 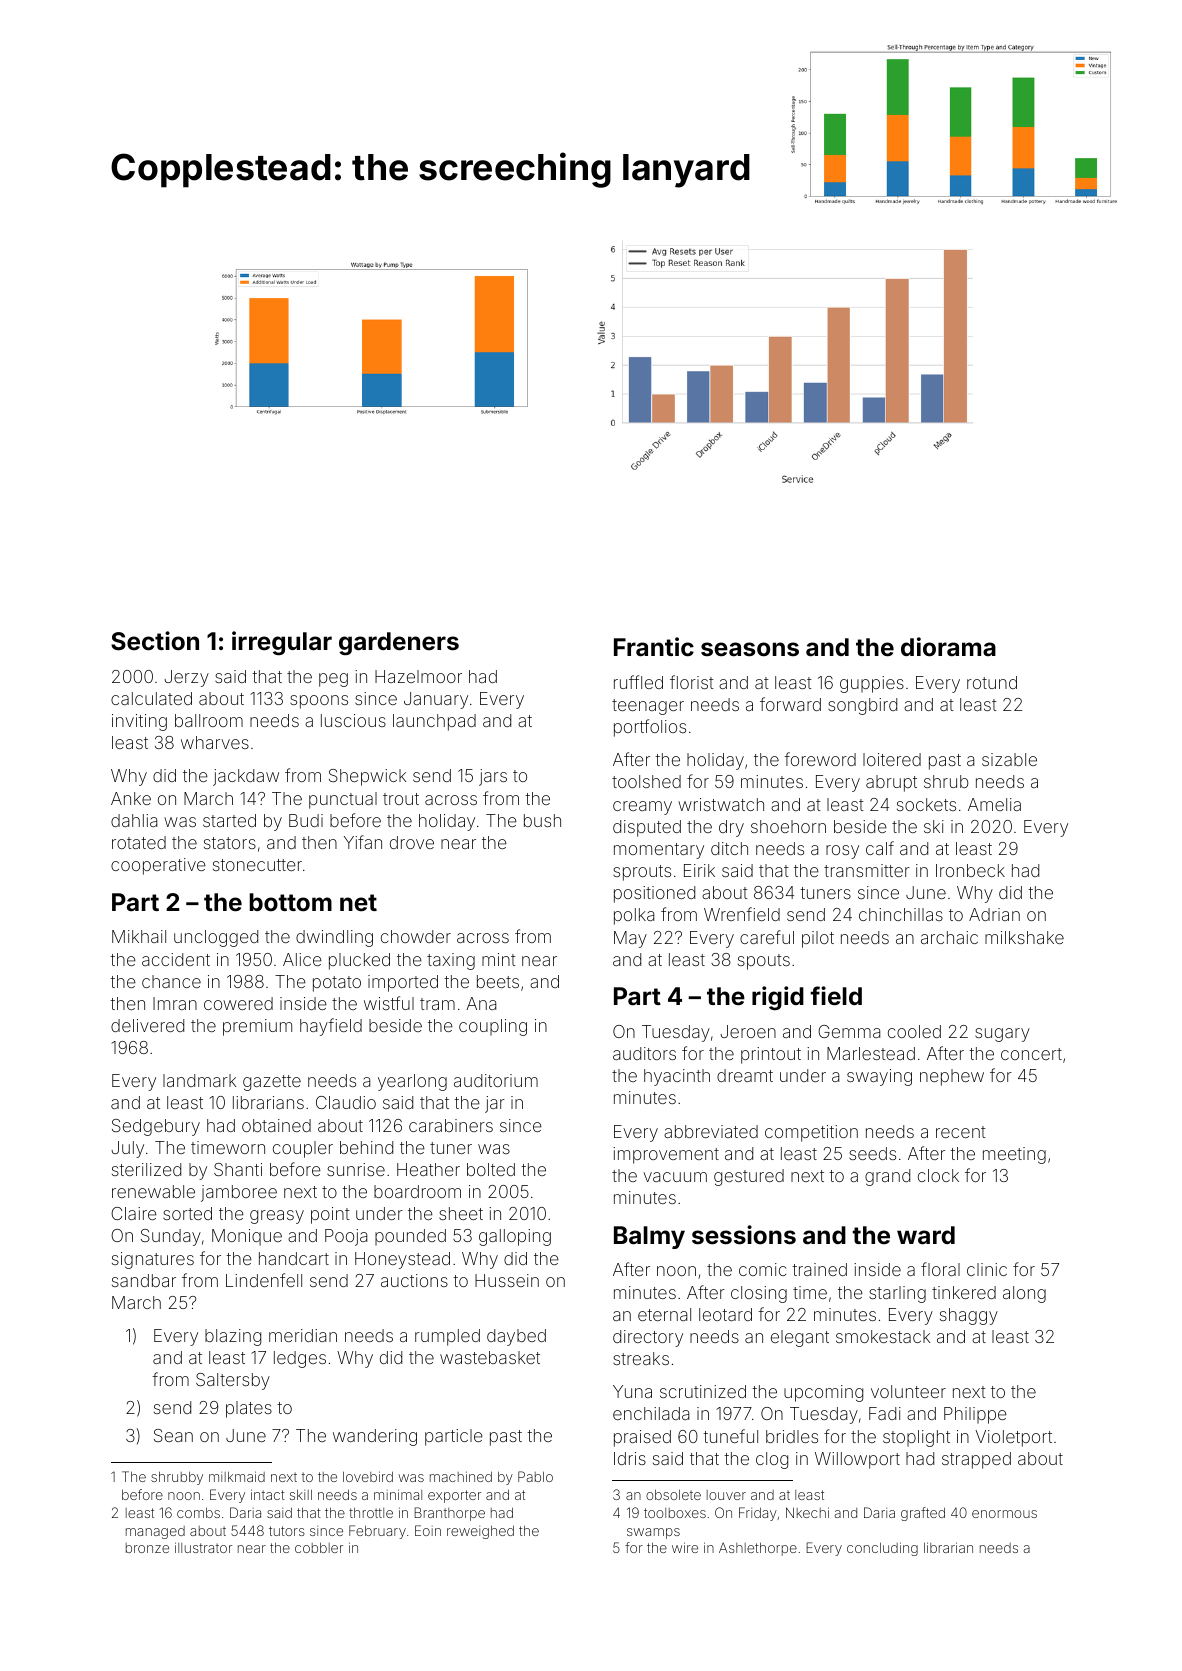 What do you see at coordinates (938, 1175) in the screenshot?
I see `clock` at bounding box center [938, 1175].
